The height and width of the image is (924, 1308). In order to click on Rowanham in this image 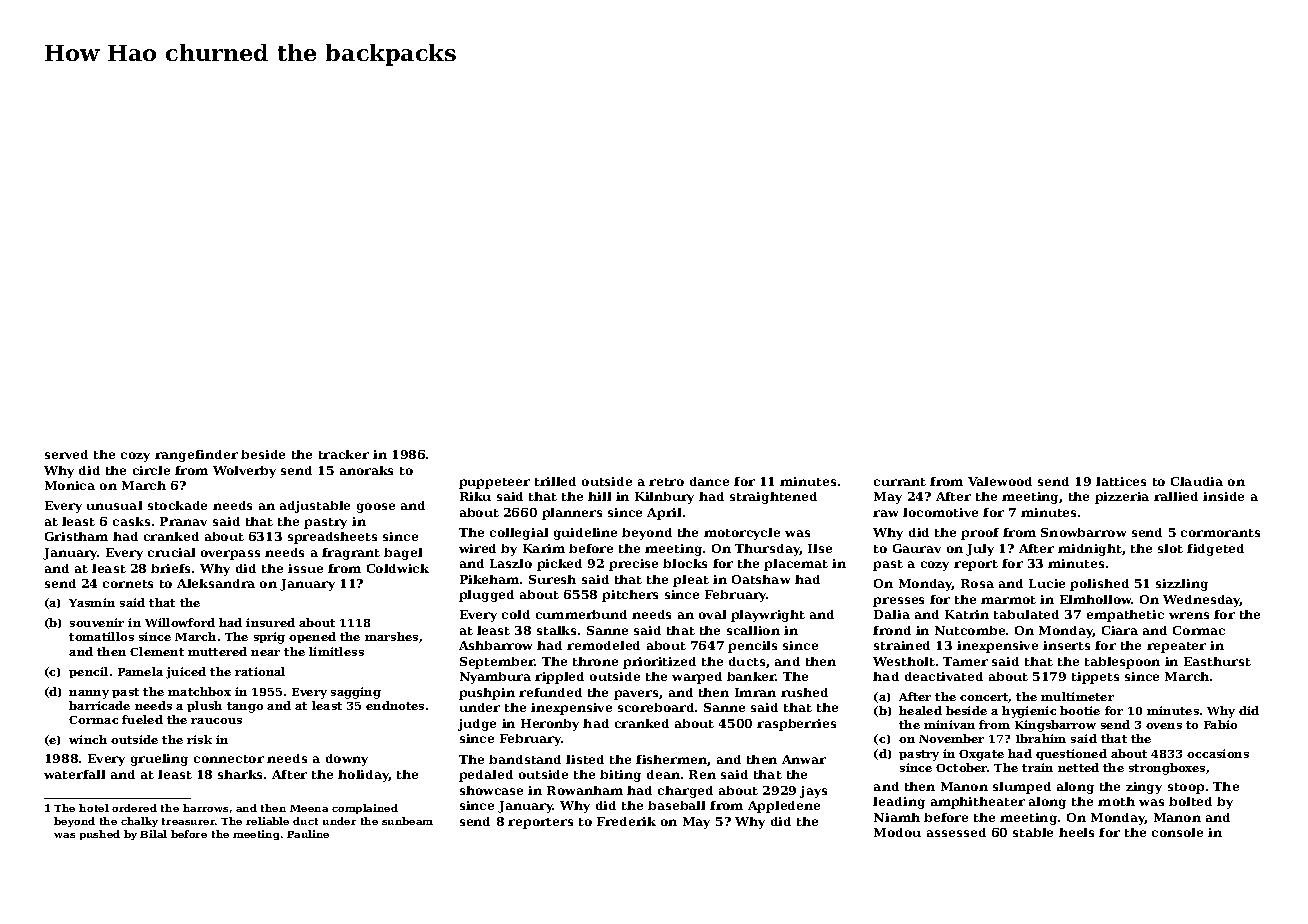, I will do `click(585, 790)`.
